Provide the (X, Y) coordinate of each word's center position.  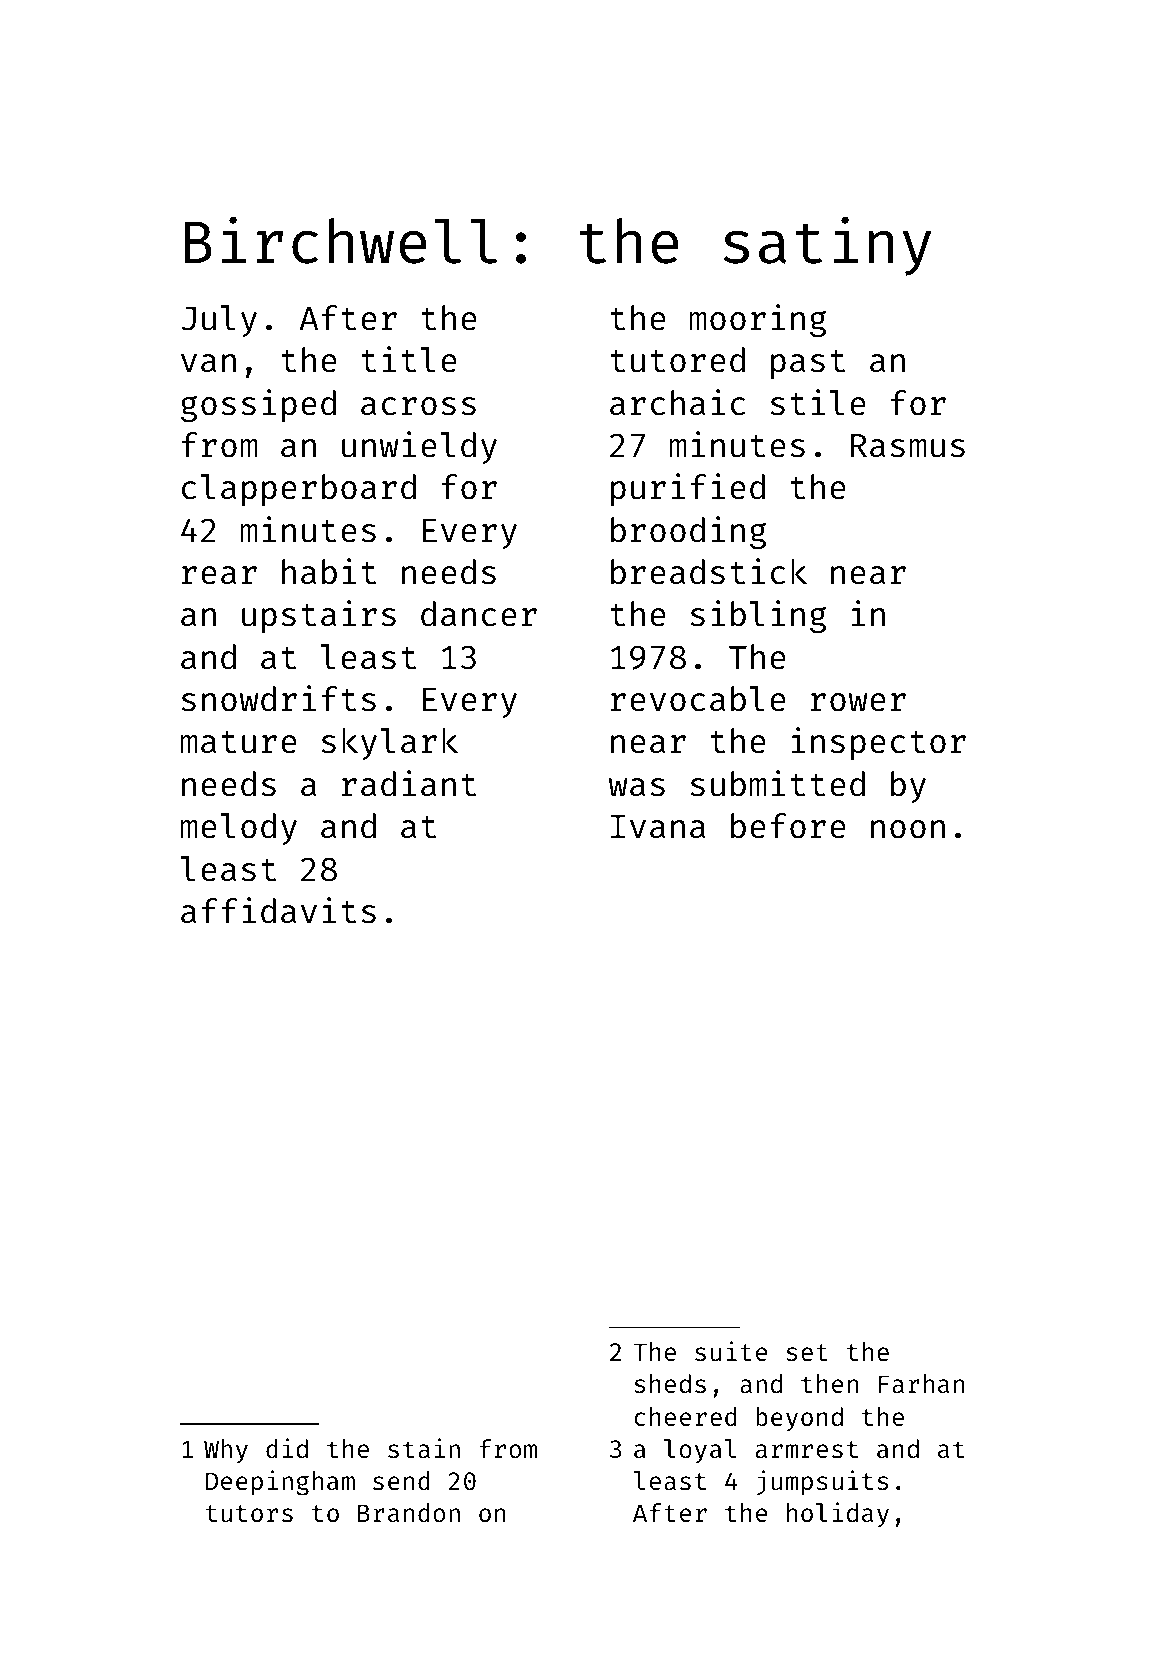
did (287, 1448)
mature (238, 742)
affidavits (278, 910)
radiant (409, 783)
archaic (677, 402)
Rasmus (908, 446)
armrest (807, 1450)
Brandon (409, 1513)
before (788, 826)
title (409, 359)
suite (731, 1351)
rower (858, 702)
